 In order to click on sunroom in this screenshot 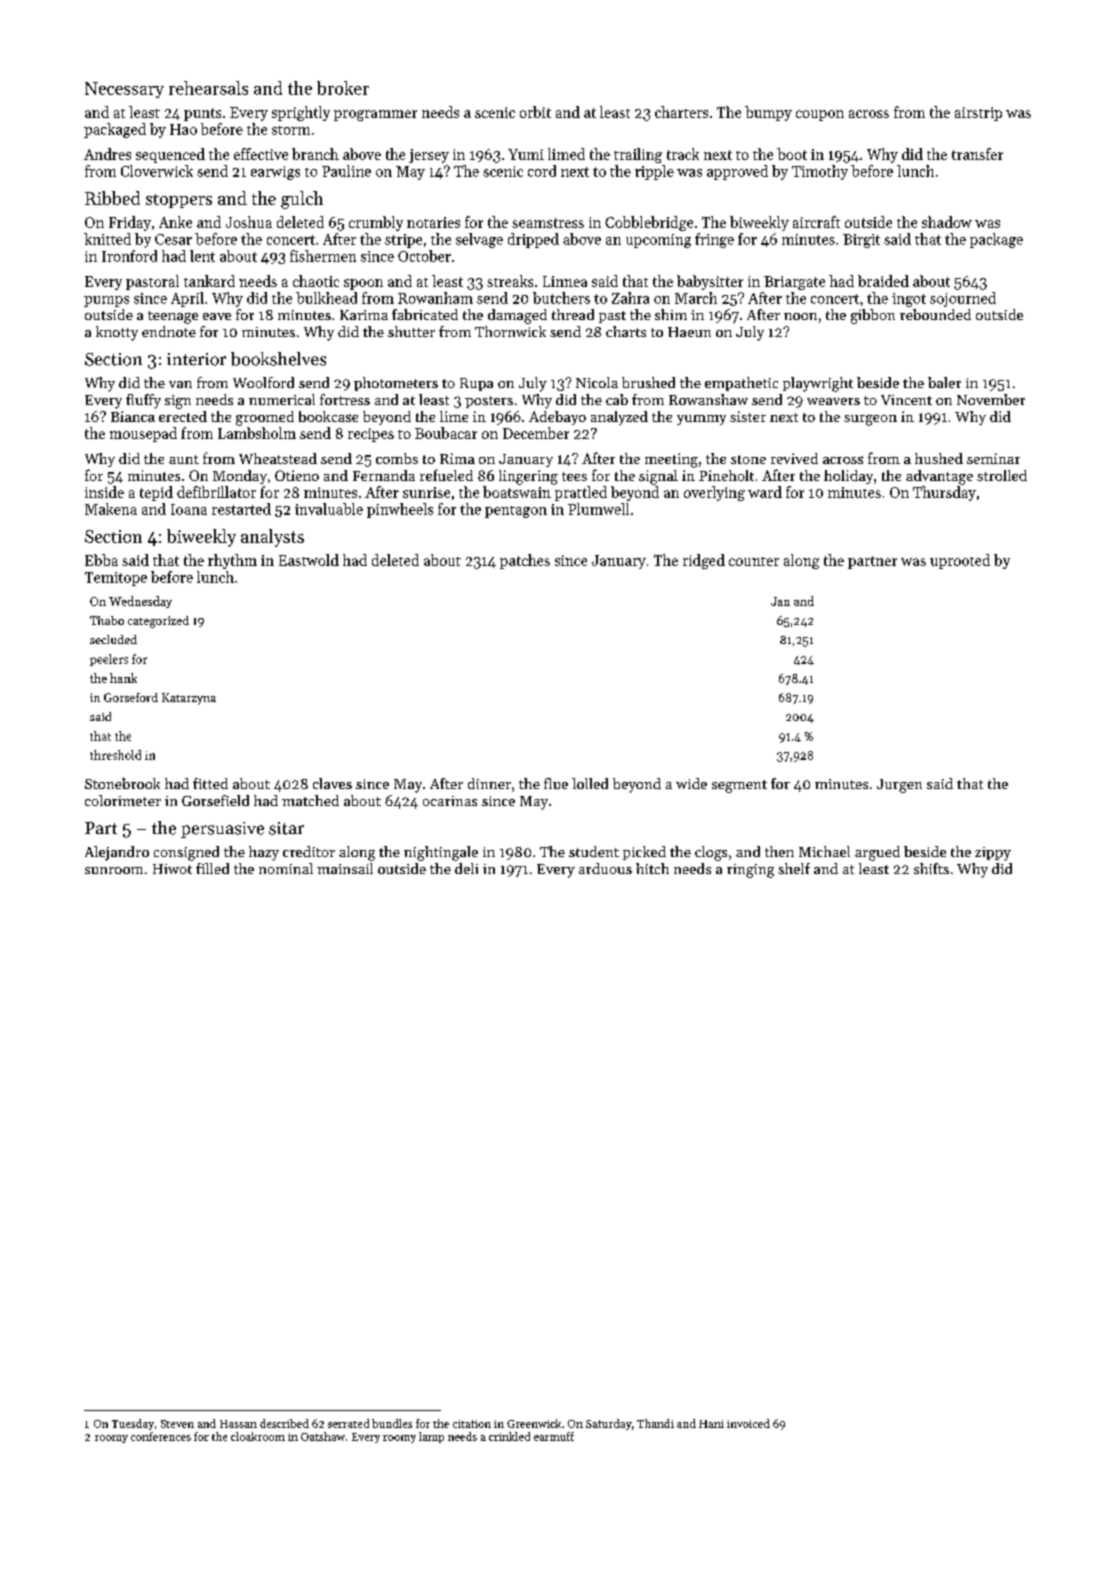, I will do `click(114, 870)`.
